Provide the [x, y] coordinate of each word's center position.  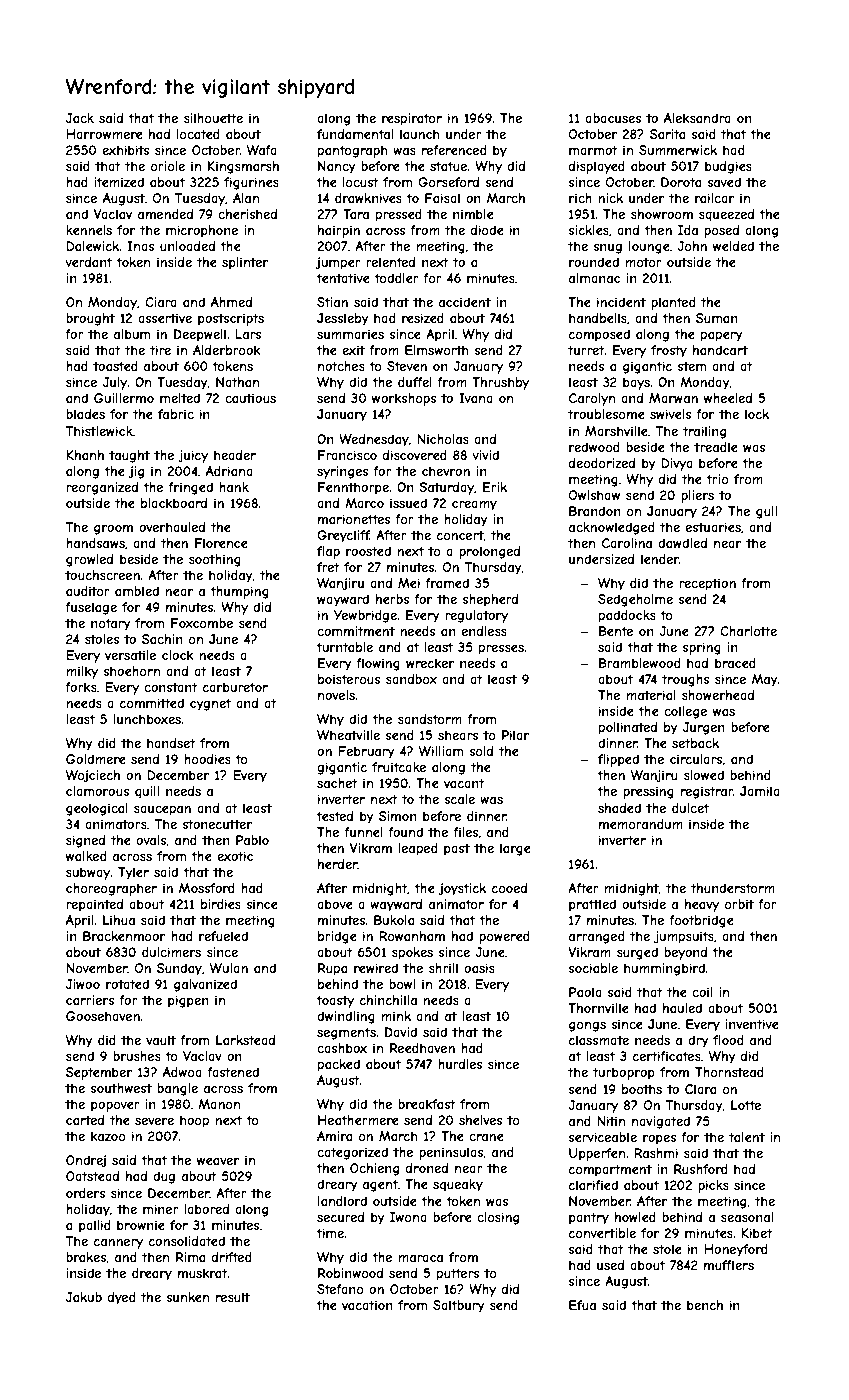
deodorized [602, 463]
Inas [140, 246]
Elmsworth [436, 350]
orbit [739, 904]
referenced [454, 150]
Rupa [332, 969]
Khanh [85, 455]
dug [164, 1177]
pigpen [188, 1001]
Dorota [681, 182]
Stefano [340, 1289]
